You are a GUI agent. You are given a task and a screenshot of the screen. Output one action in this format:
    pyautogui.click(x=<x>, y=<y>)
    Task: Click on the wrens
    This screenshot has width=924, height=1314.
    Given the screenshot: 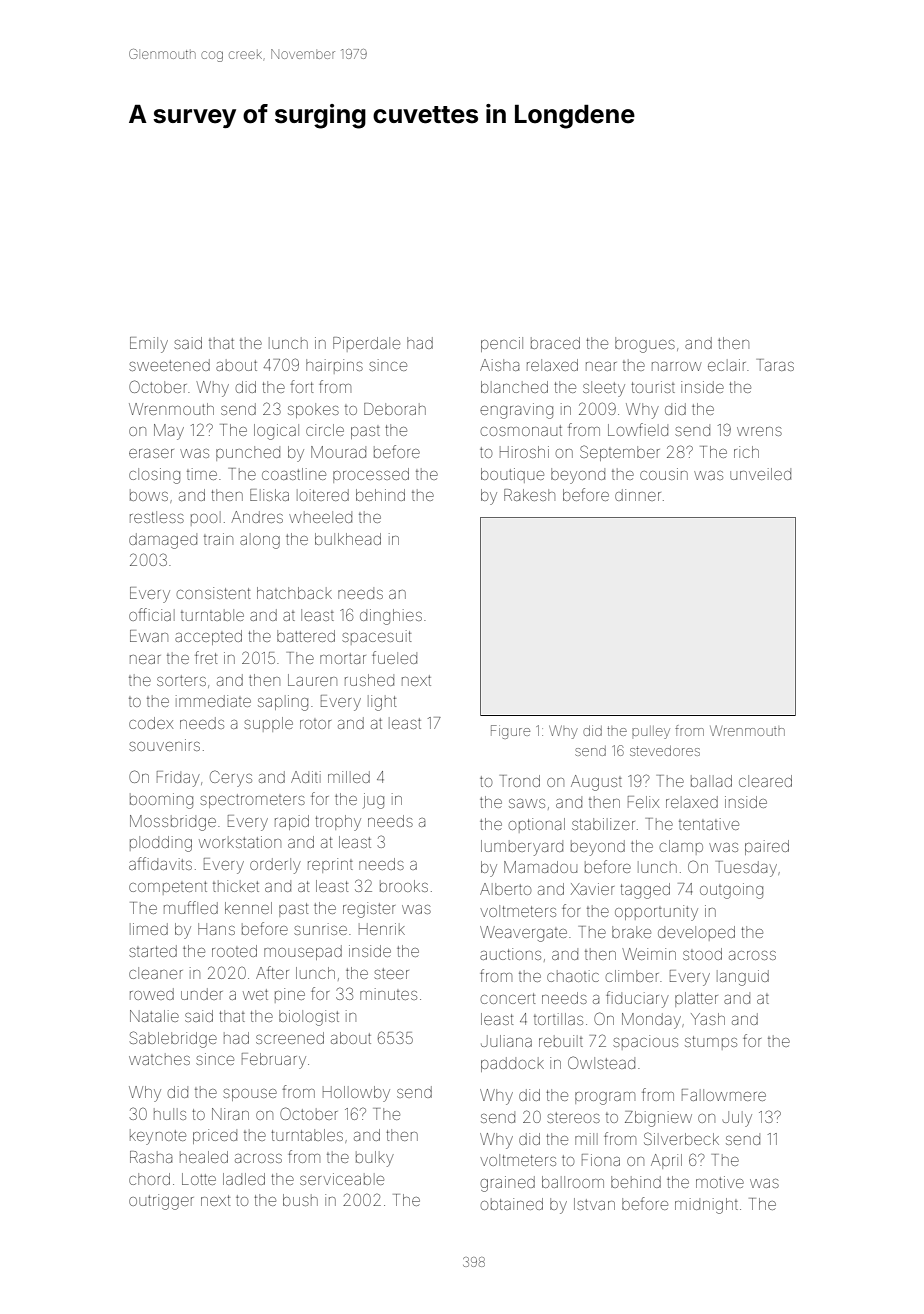 What is the action you would take?
    pyautogui.click(x=759, y=431)
